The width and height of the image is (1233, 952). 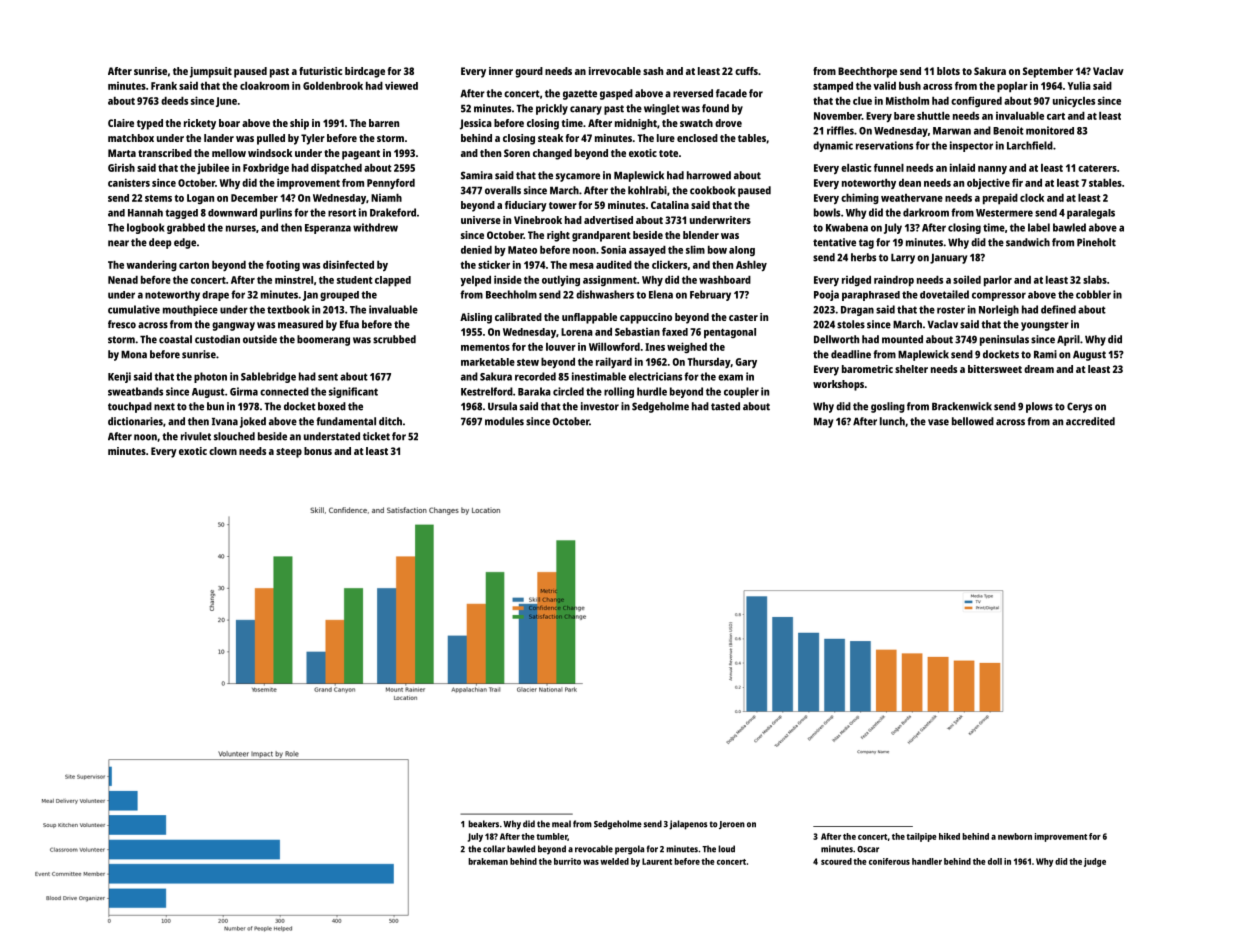 What do you see at coordinates (867, 72) in the image?
I see `Beechthorpe` at bounding box center [867, 72].
